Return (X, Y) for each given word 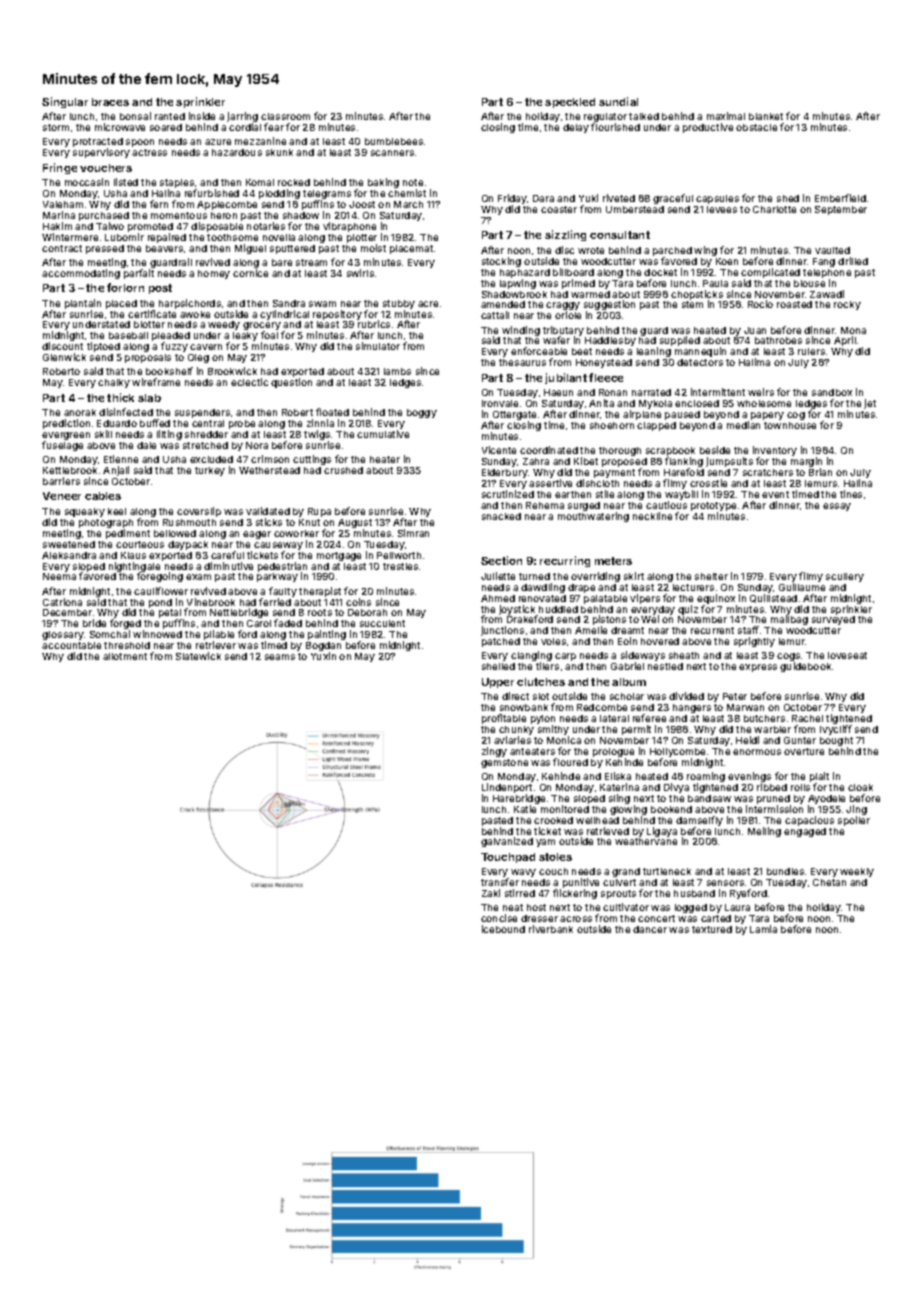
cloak (860, 787)
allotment (125, 656)
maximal (726, 116)
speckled (570, 103)
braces (110, 102)
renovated (542, 598)
